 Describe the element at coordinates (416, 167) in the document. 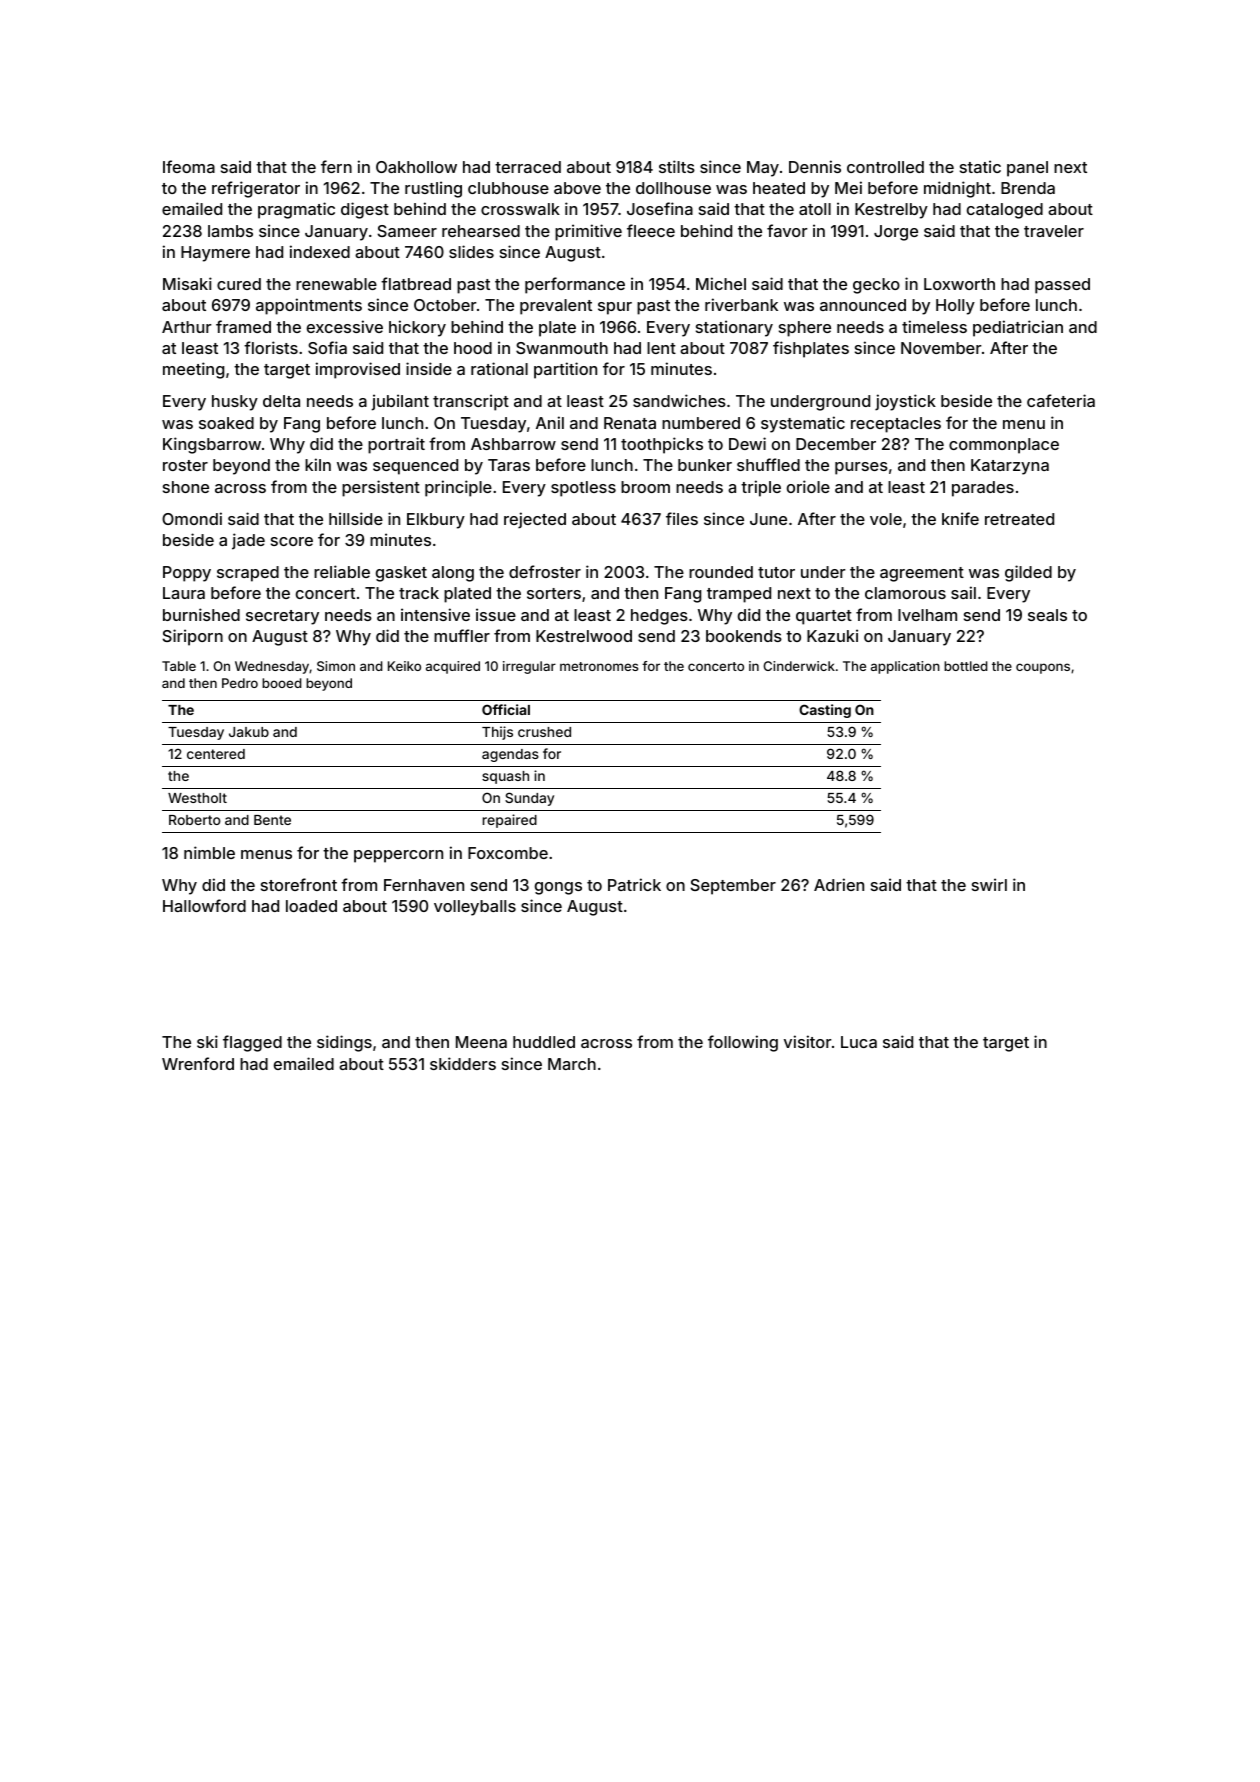

I see `Oakhollow` at that location.
